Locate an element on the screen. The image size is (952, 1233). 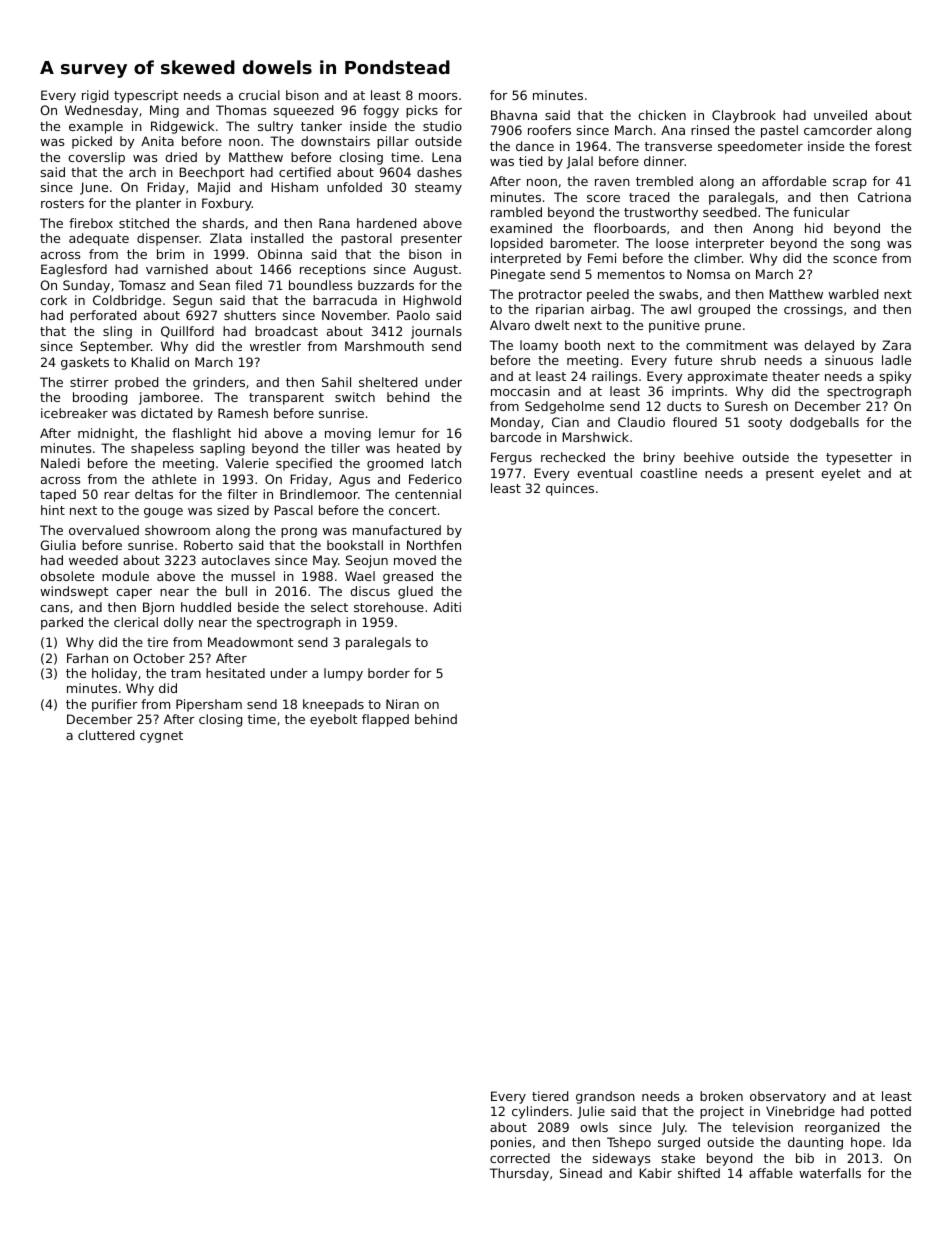
Thursday is located at coordinates (519, 1174).
